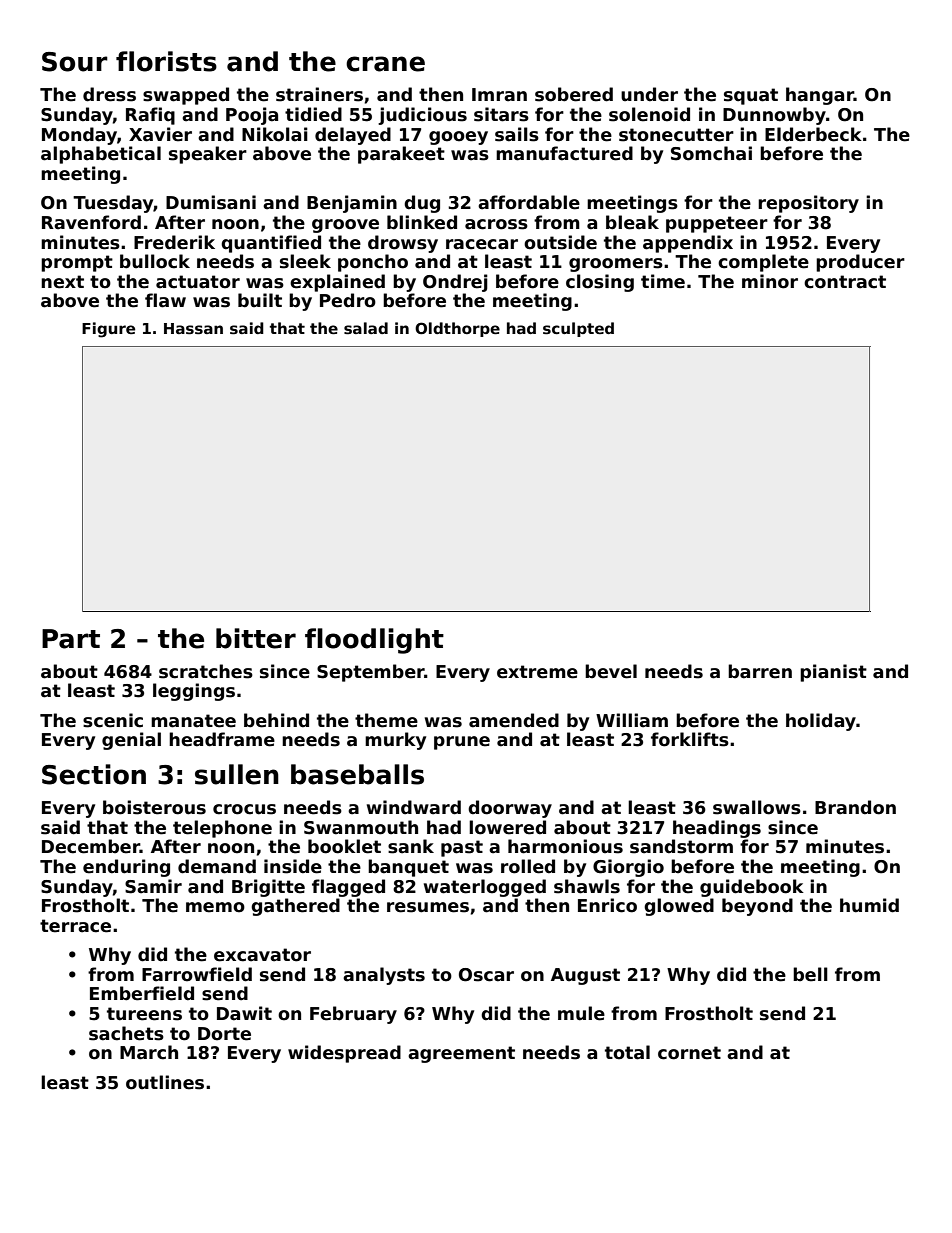  I want to click on holiday, so click(821, 722).
